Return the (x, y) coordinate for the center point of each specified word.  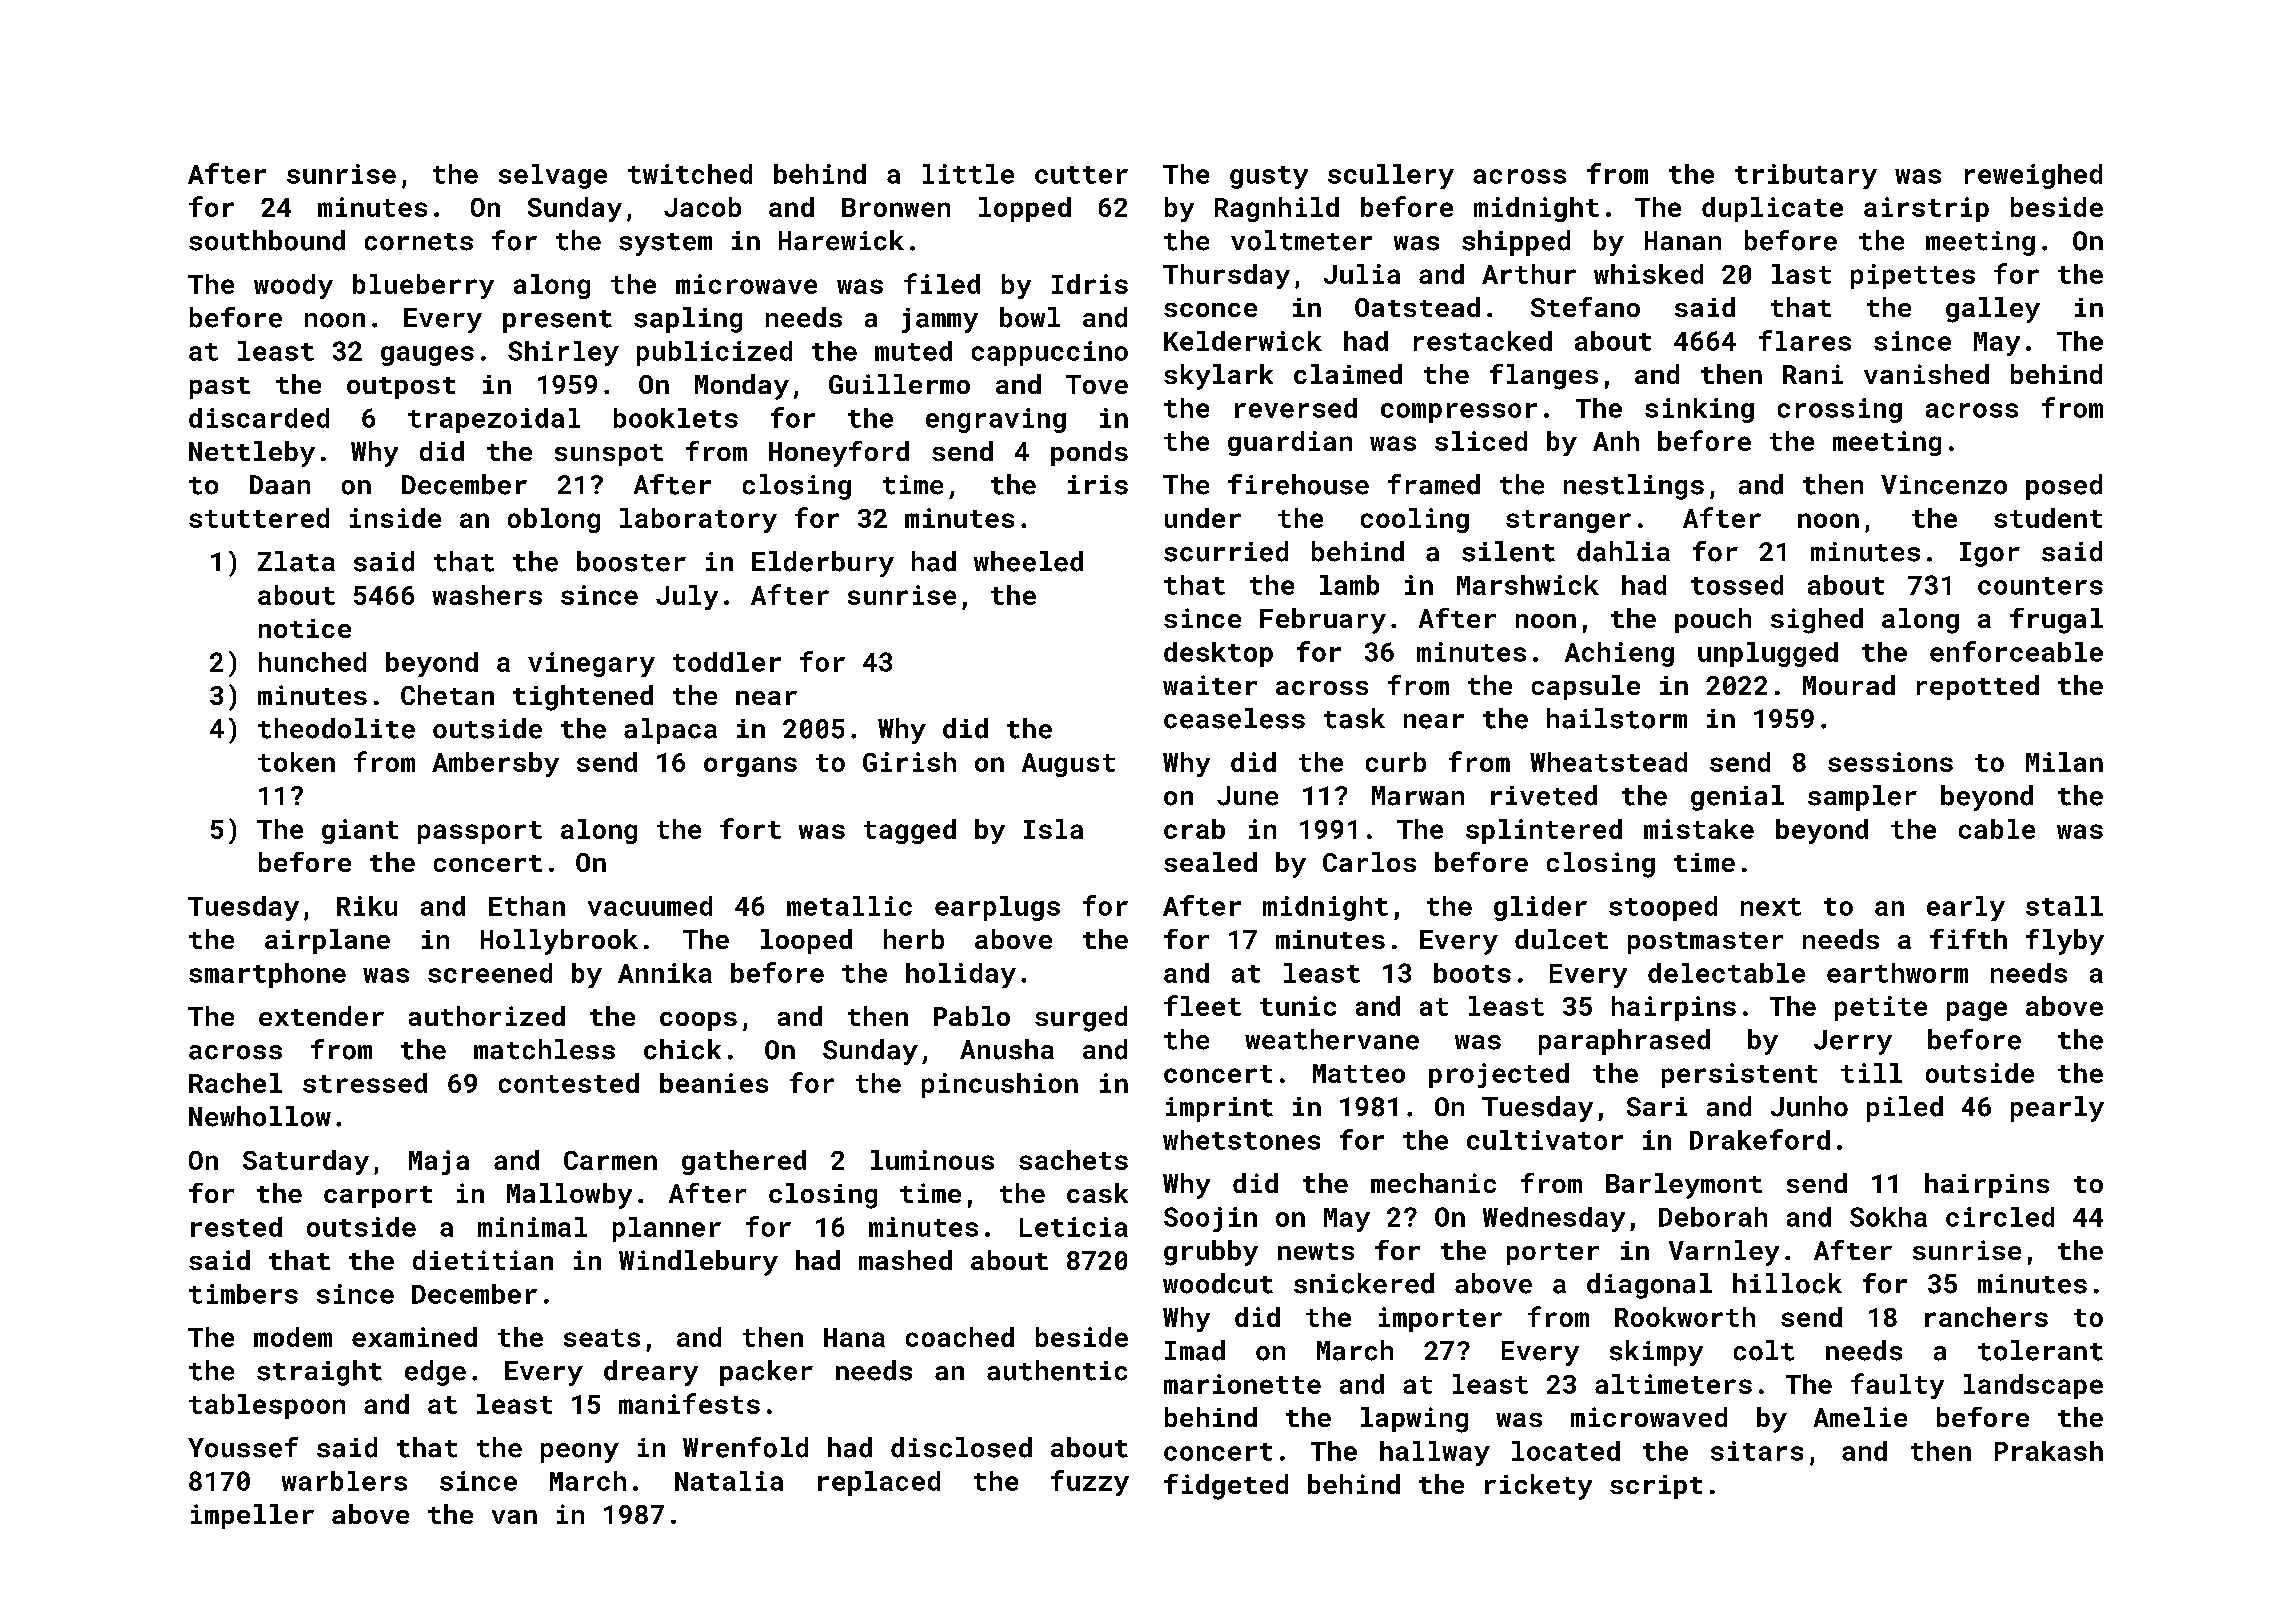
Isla (1053, 829)
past (220, 388)
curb (1396, 762)
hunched (312, 662)
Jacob (702, 207)
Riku (367, 906)
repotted (1978, 687)
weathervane (1332, 1039)
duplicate (1772, 209)
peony (580, 1453)
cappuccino (1050, 353)
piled (1905, 1109)
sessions (1890, 762)
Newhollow (260, 1116)
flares (1805, 340)
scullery (1391, 176)
